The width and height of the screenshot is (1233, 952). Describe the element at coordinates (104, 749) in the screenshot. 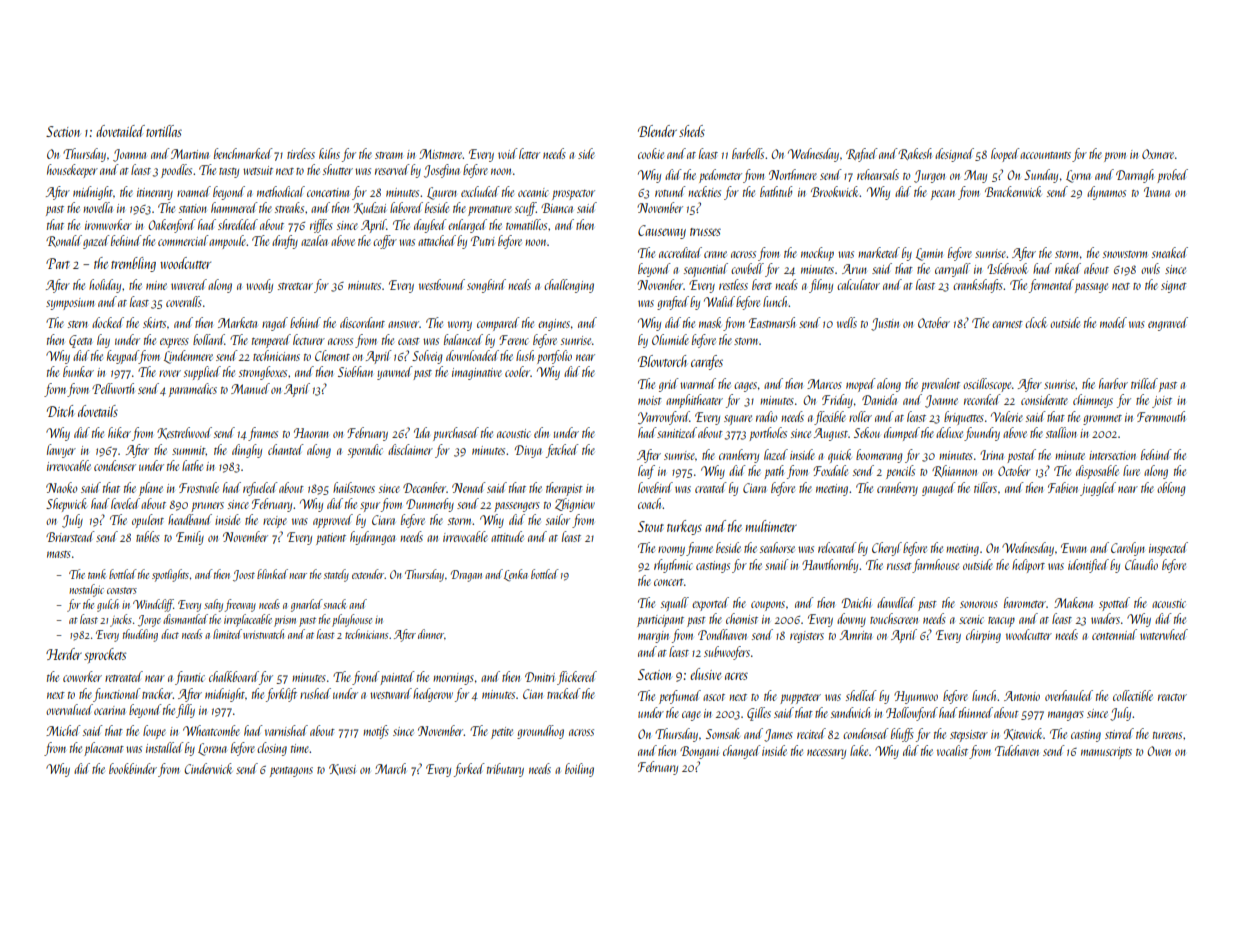

I see `placemat` at that location.
